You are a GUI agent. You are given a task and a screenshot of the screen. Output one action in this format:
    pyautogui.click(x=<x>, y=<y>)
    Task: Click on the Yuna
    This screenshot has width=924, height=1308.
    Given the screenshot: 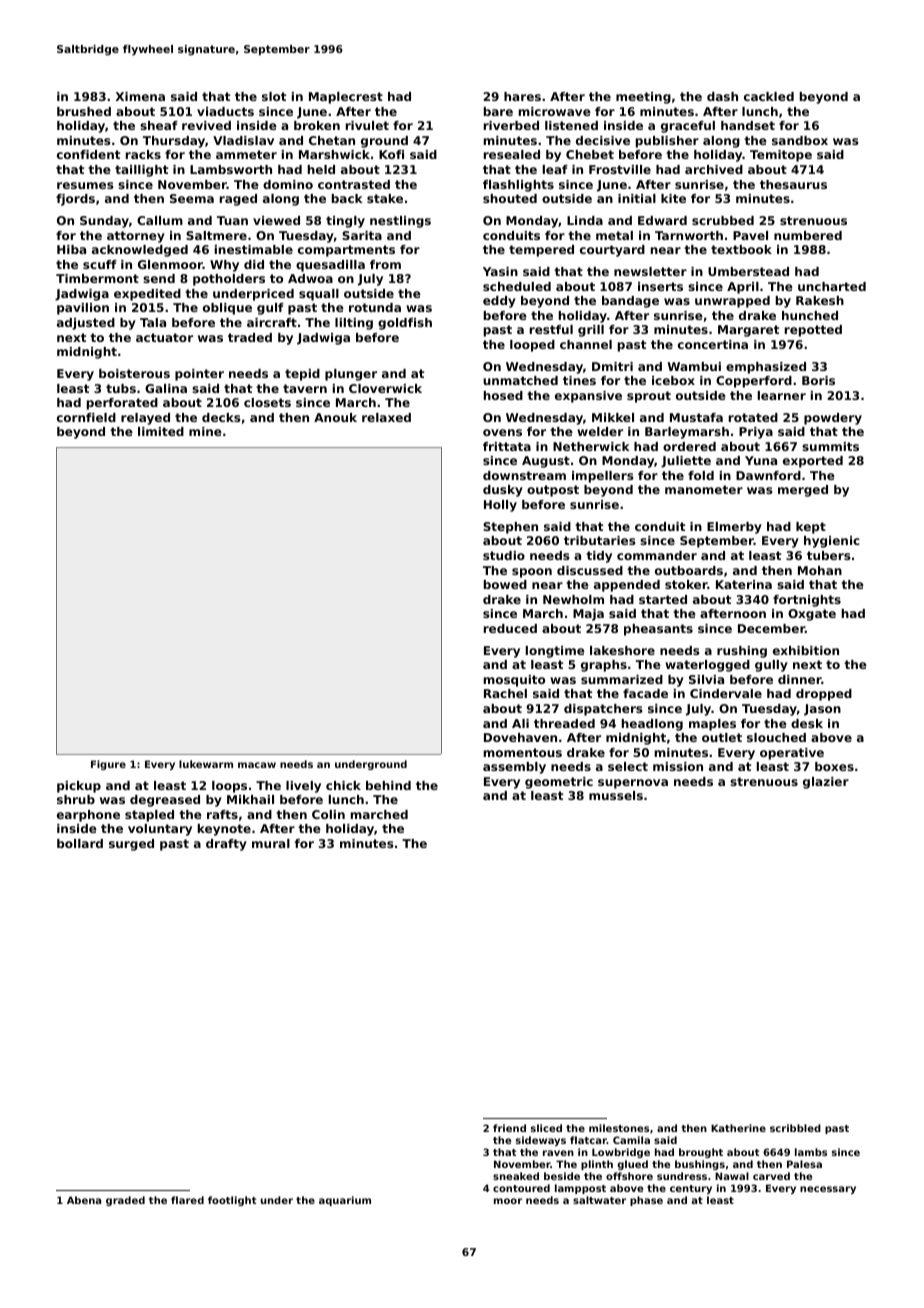 What is the action you would take?
    pyautogui.click(x=761, y=460)
